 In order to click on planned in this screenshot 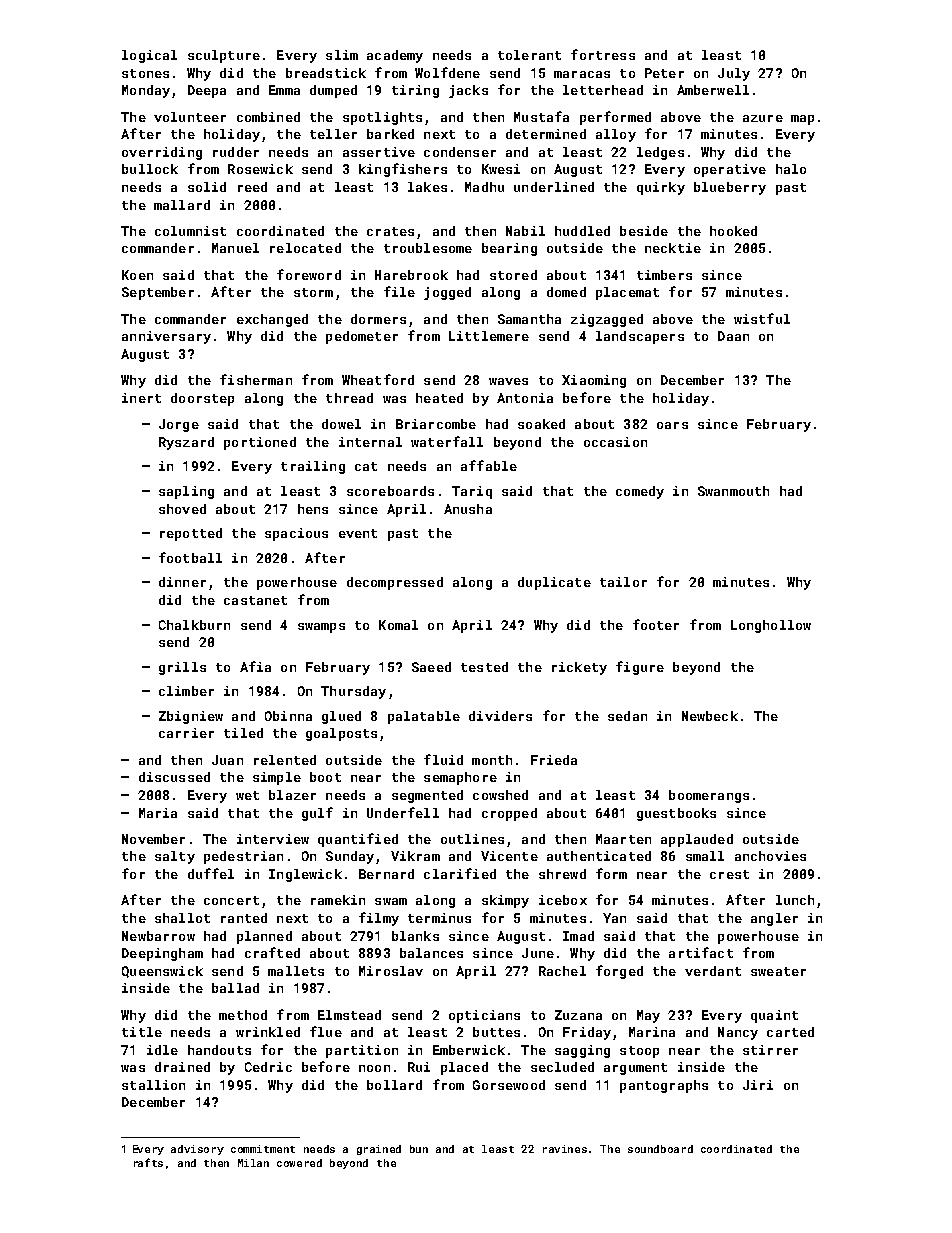, I will do `click(264, 937)`.
